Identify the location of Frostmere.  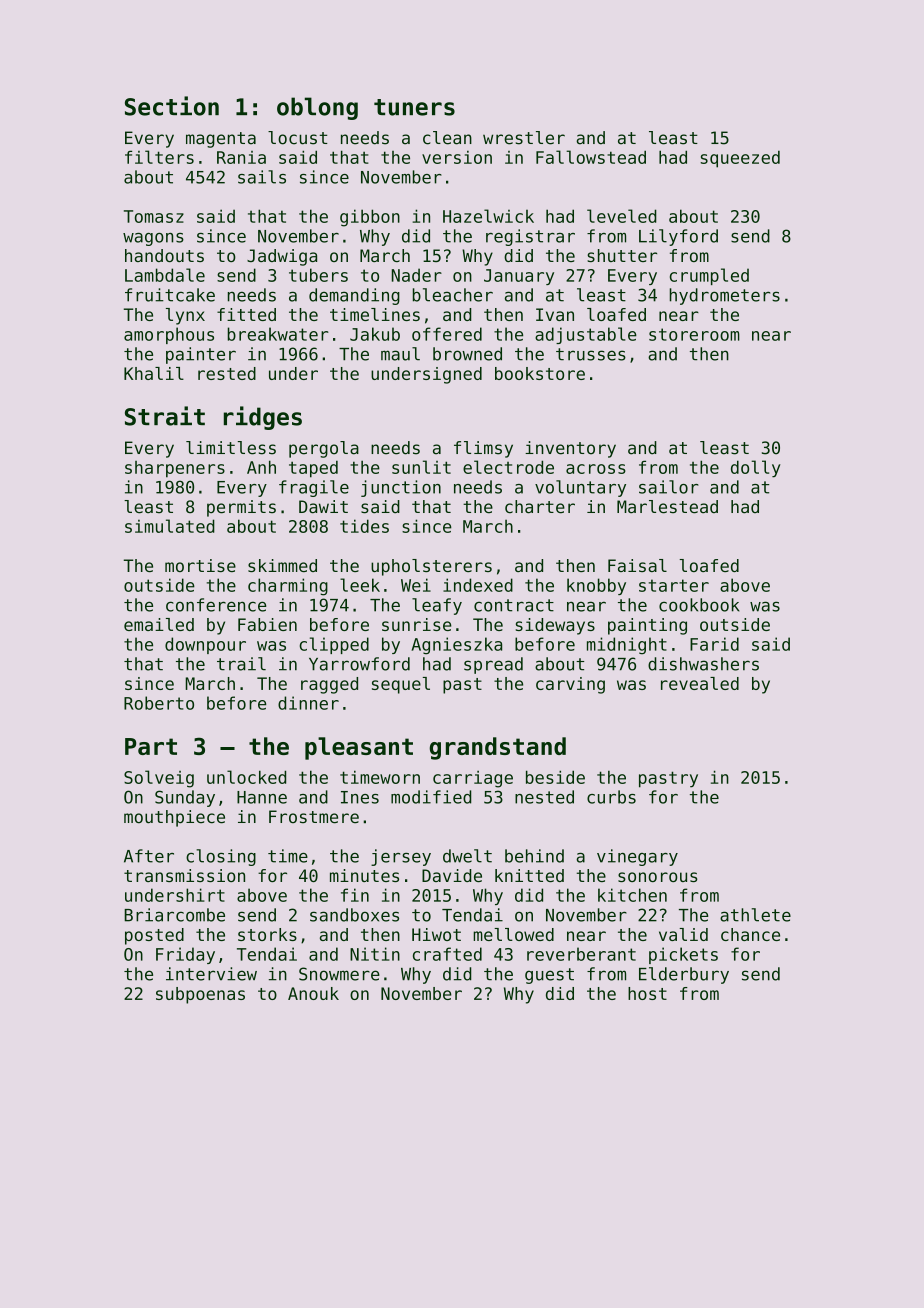
(314, 817).
